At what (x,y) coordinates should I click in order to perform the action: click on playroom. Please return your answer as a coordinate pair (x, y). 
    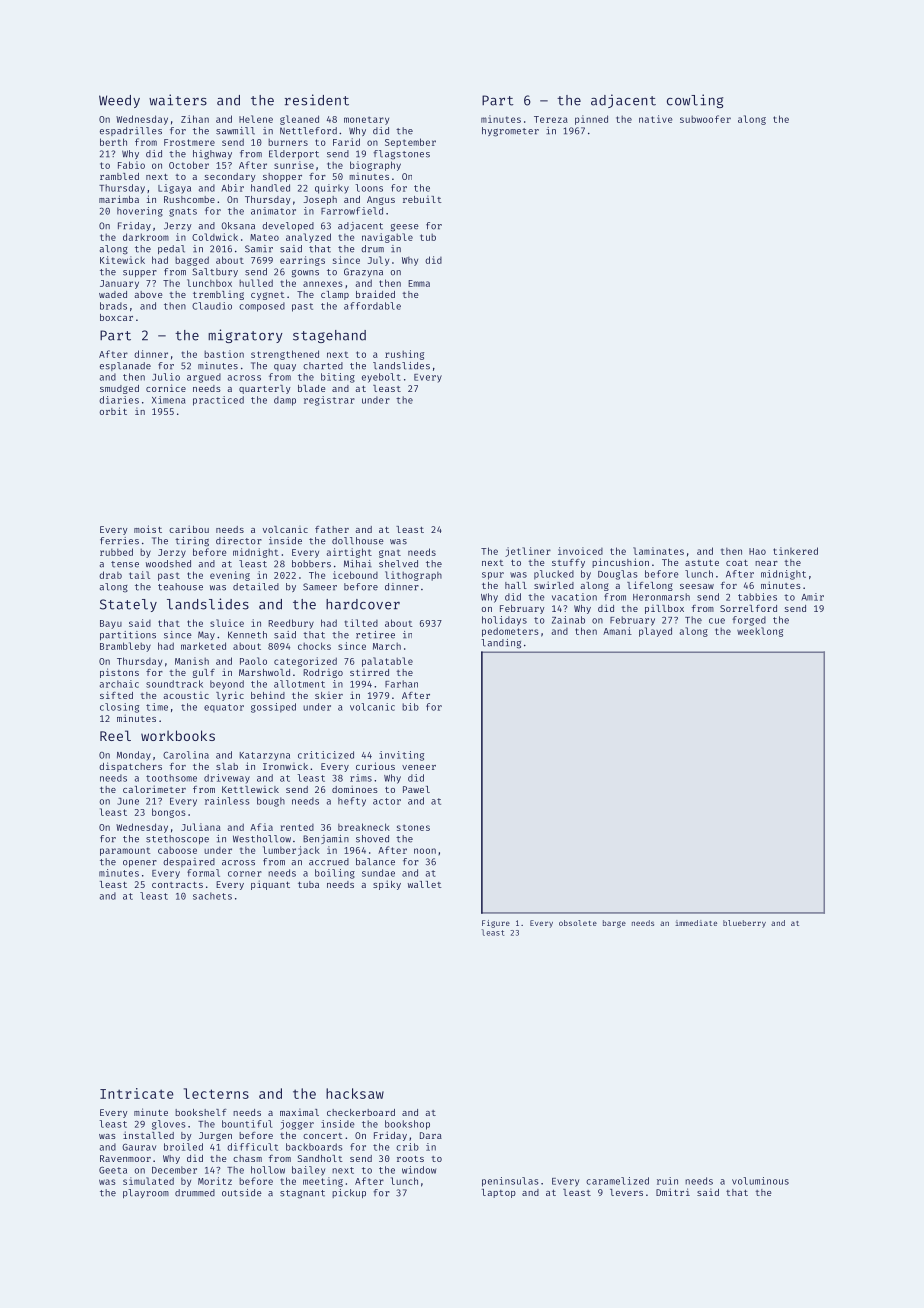
    Looking at the image, I should click on (146, 1193).
